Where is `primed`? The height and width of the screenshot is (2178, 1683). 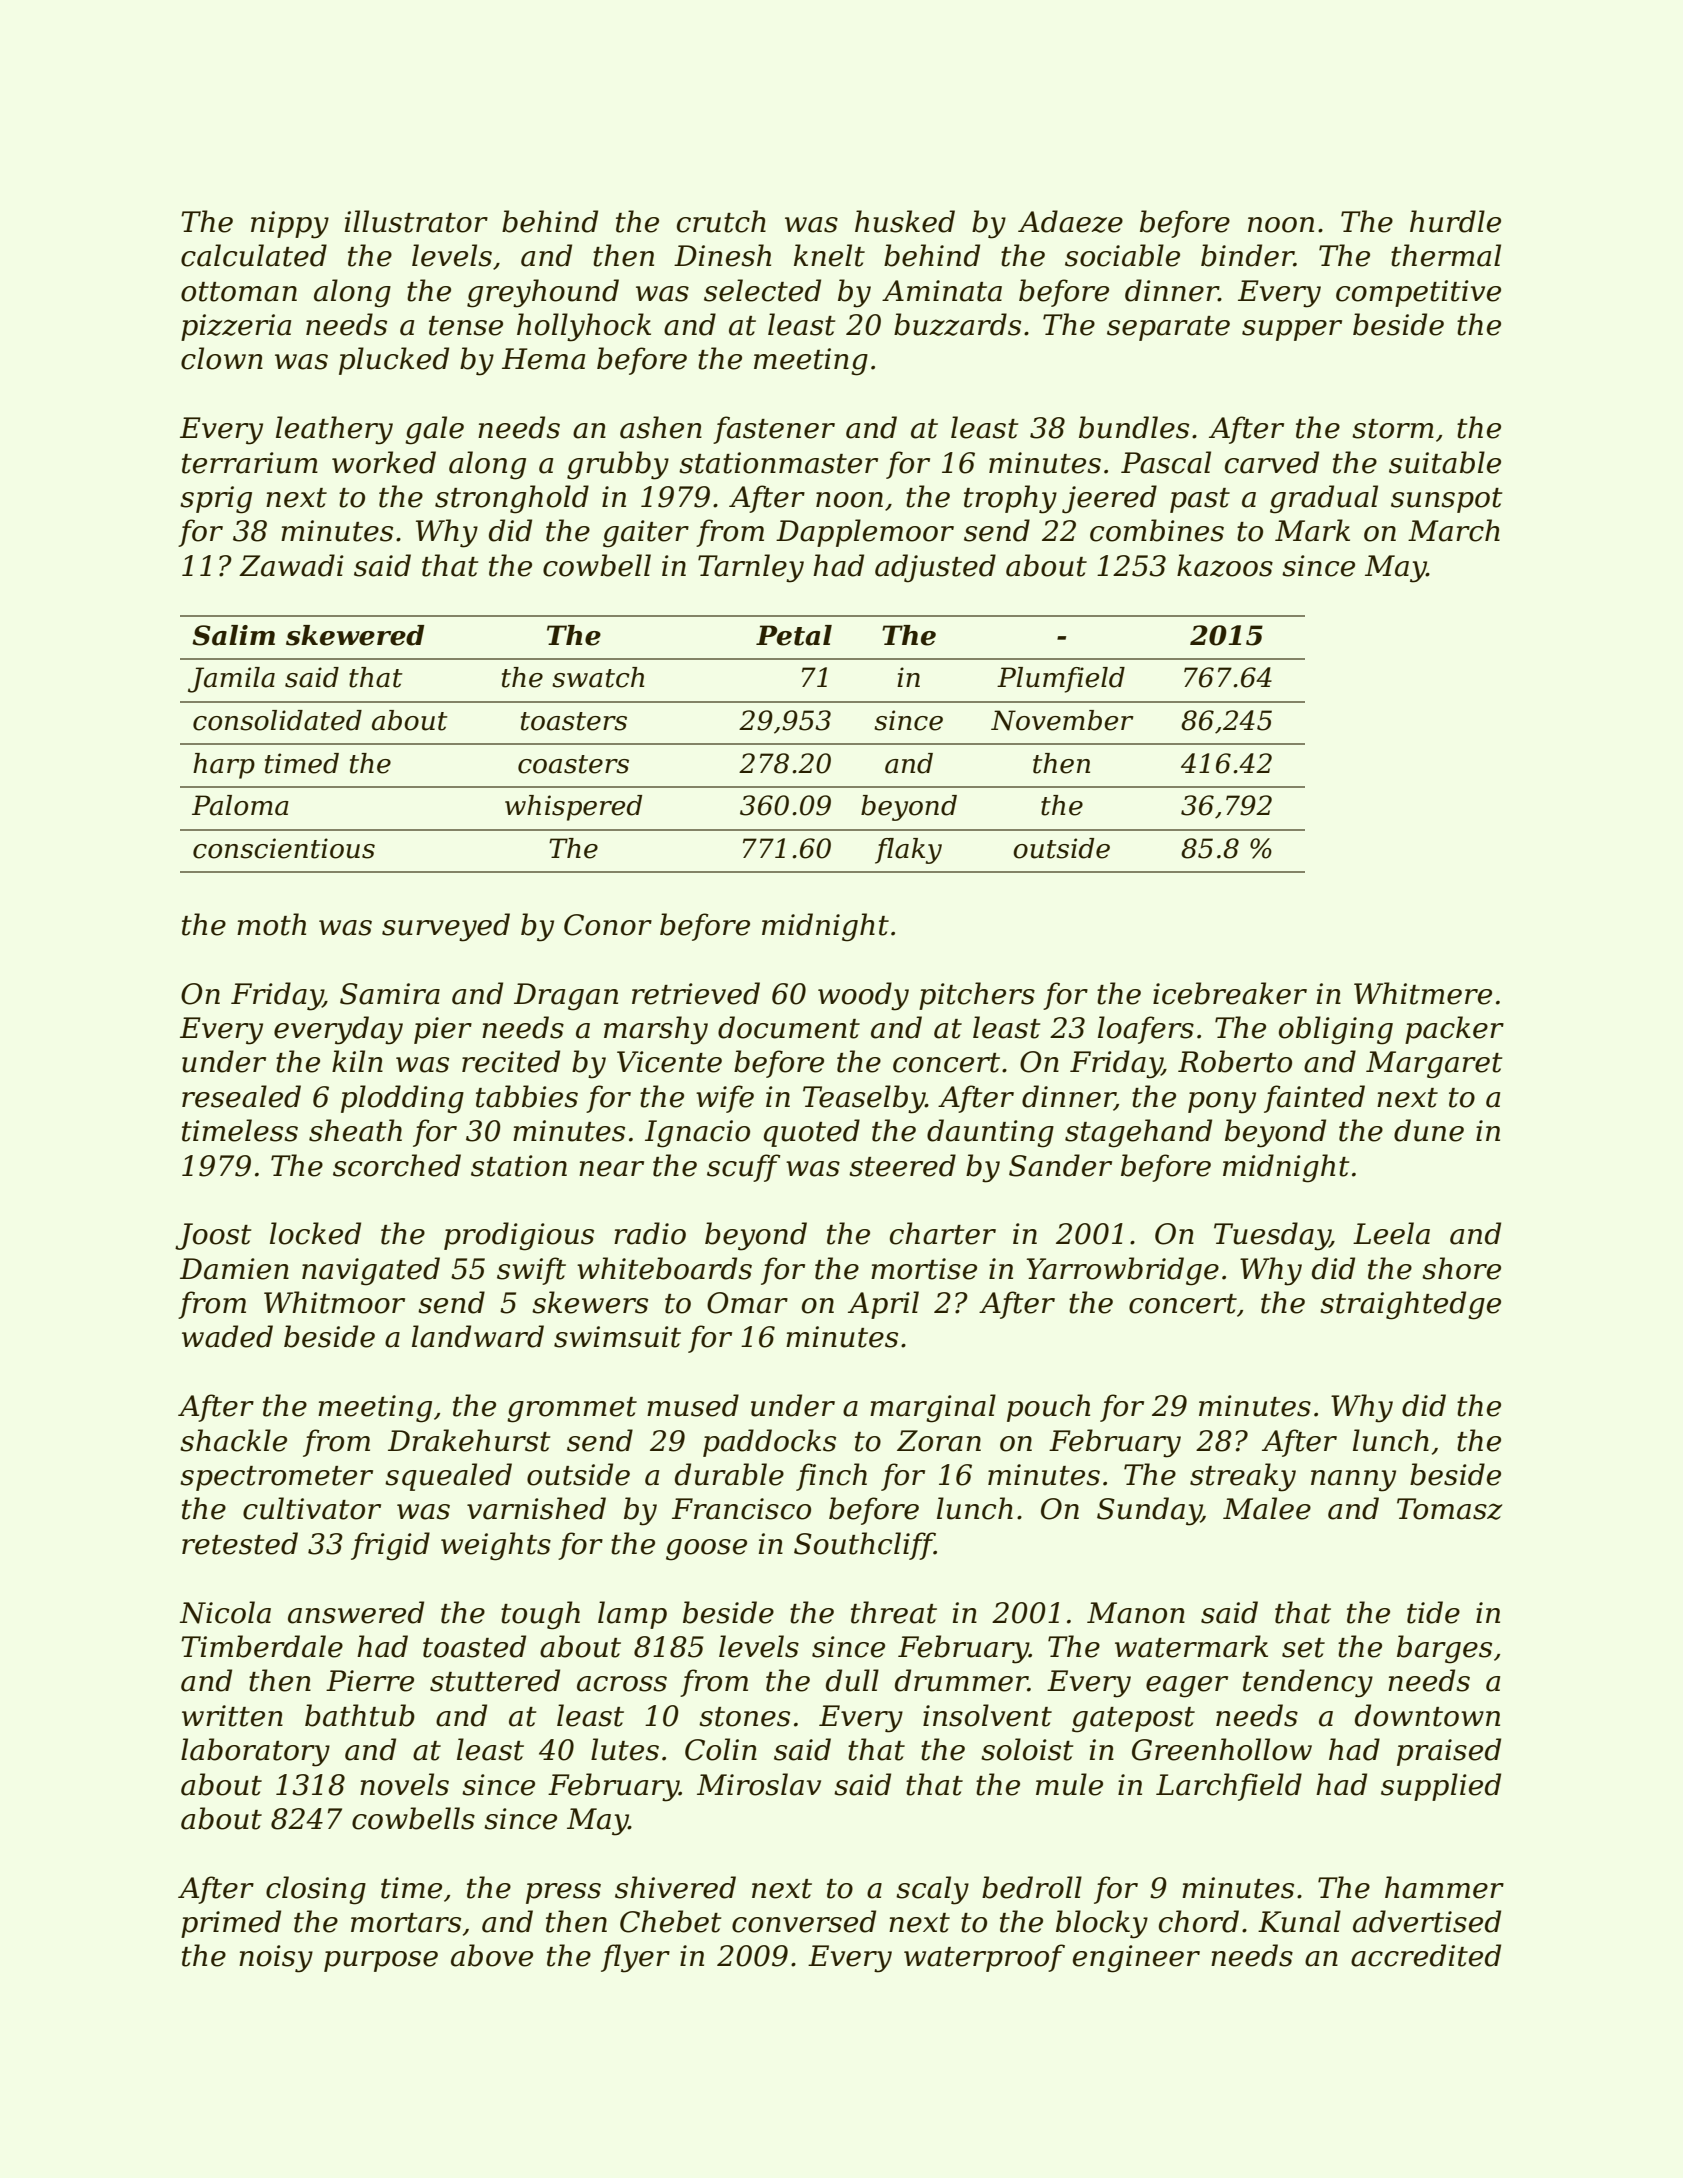
primed is located at coordinates (231, 1924).
